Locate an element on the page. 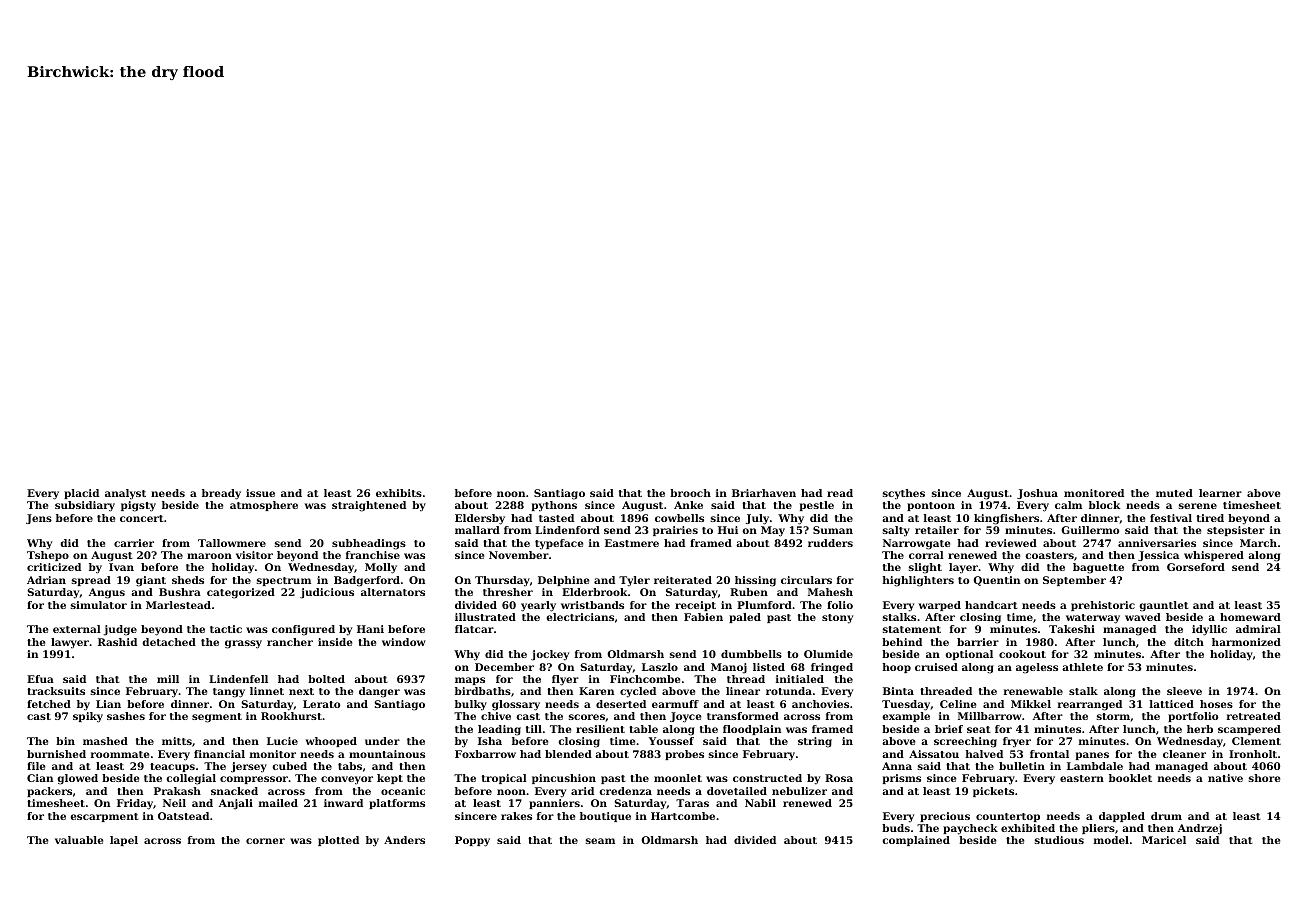 The image size is (1308, 924). muted is located at coordinates (1174, 493).
